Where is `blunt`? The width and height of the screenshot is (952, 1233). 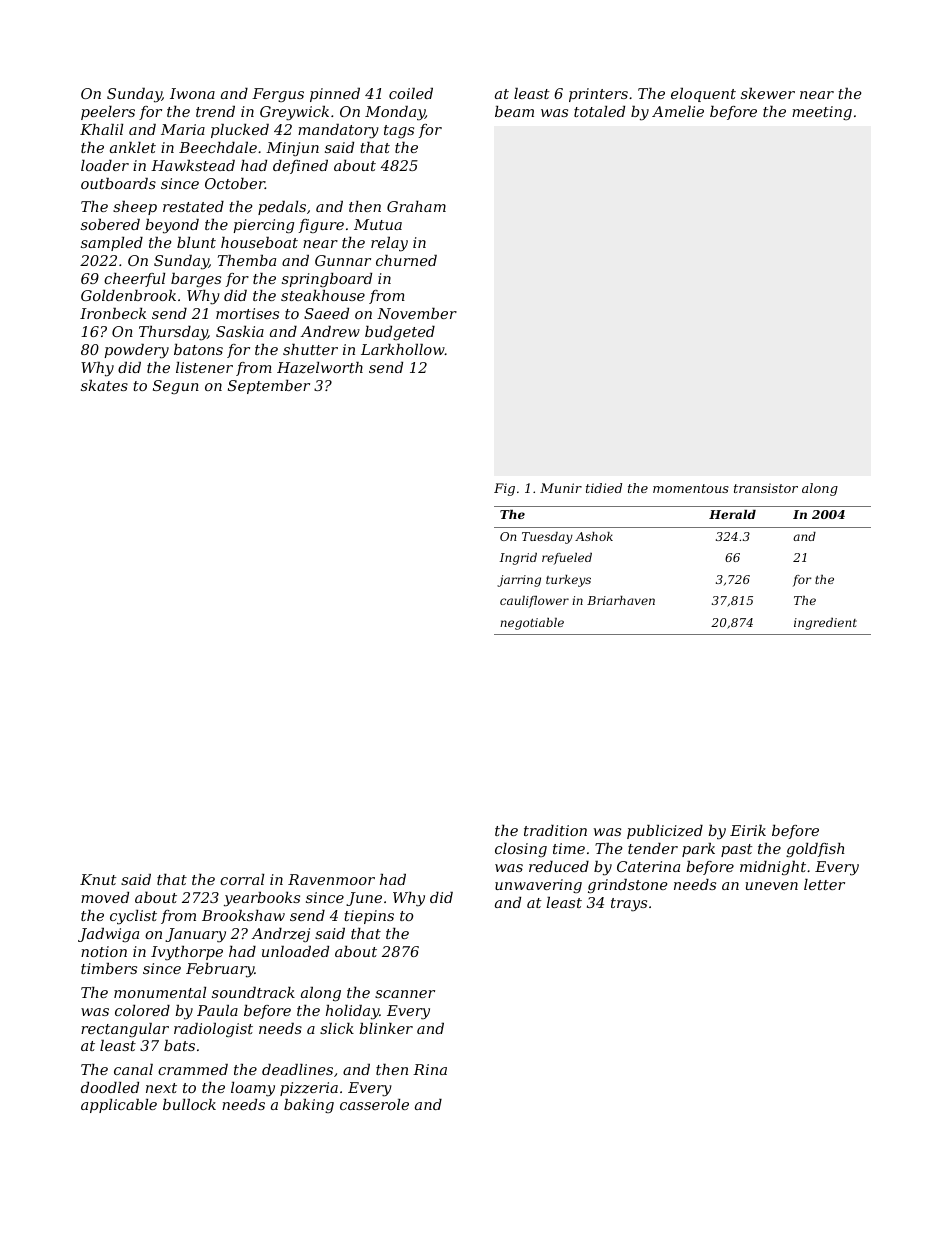
blunt is located at coordinates (196, 242).
